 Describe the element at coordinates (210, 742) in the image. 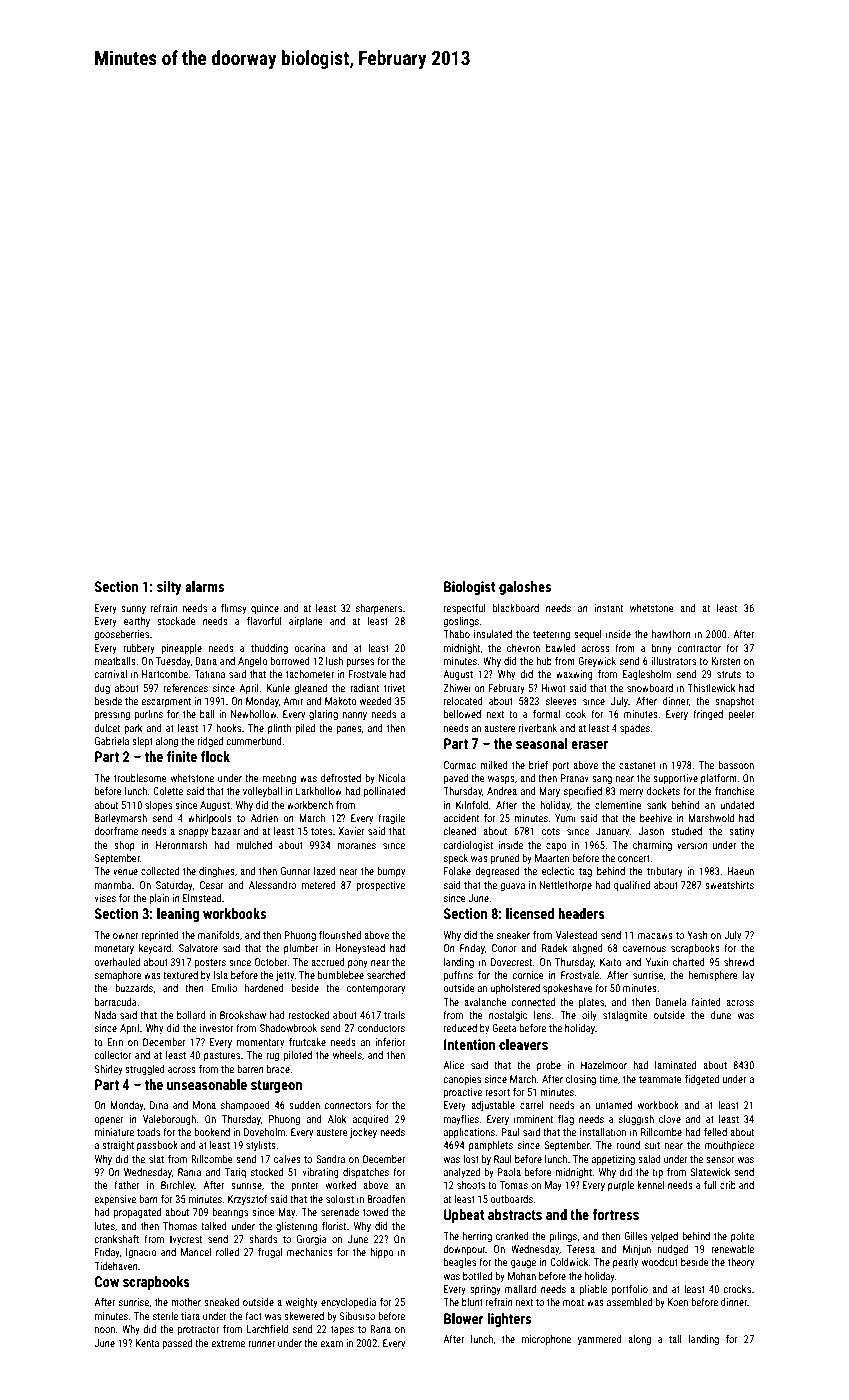

I see `ridged` at that location.
